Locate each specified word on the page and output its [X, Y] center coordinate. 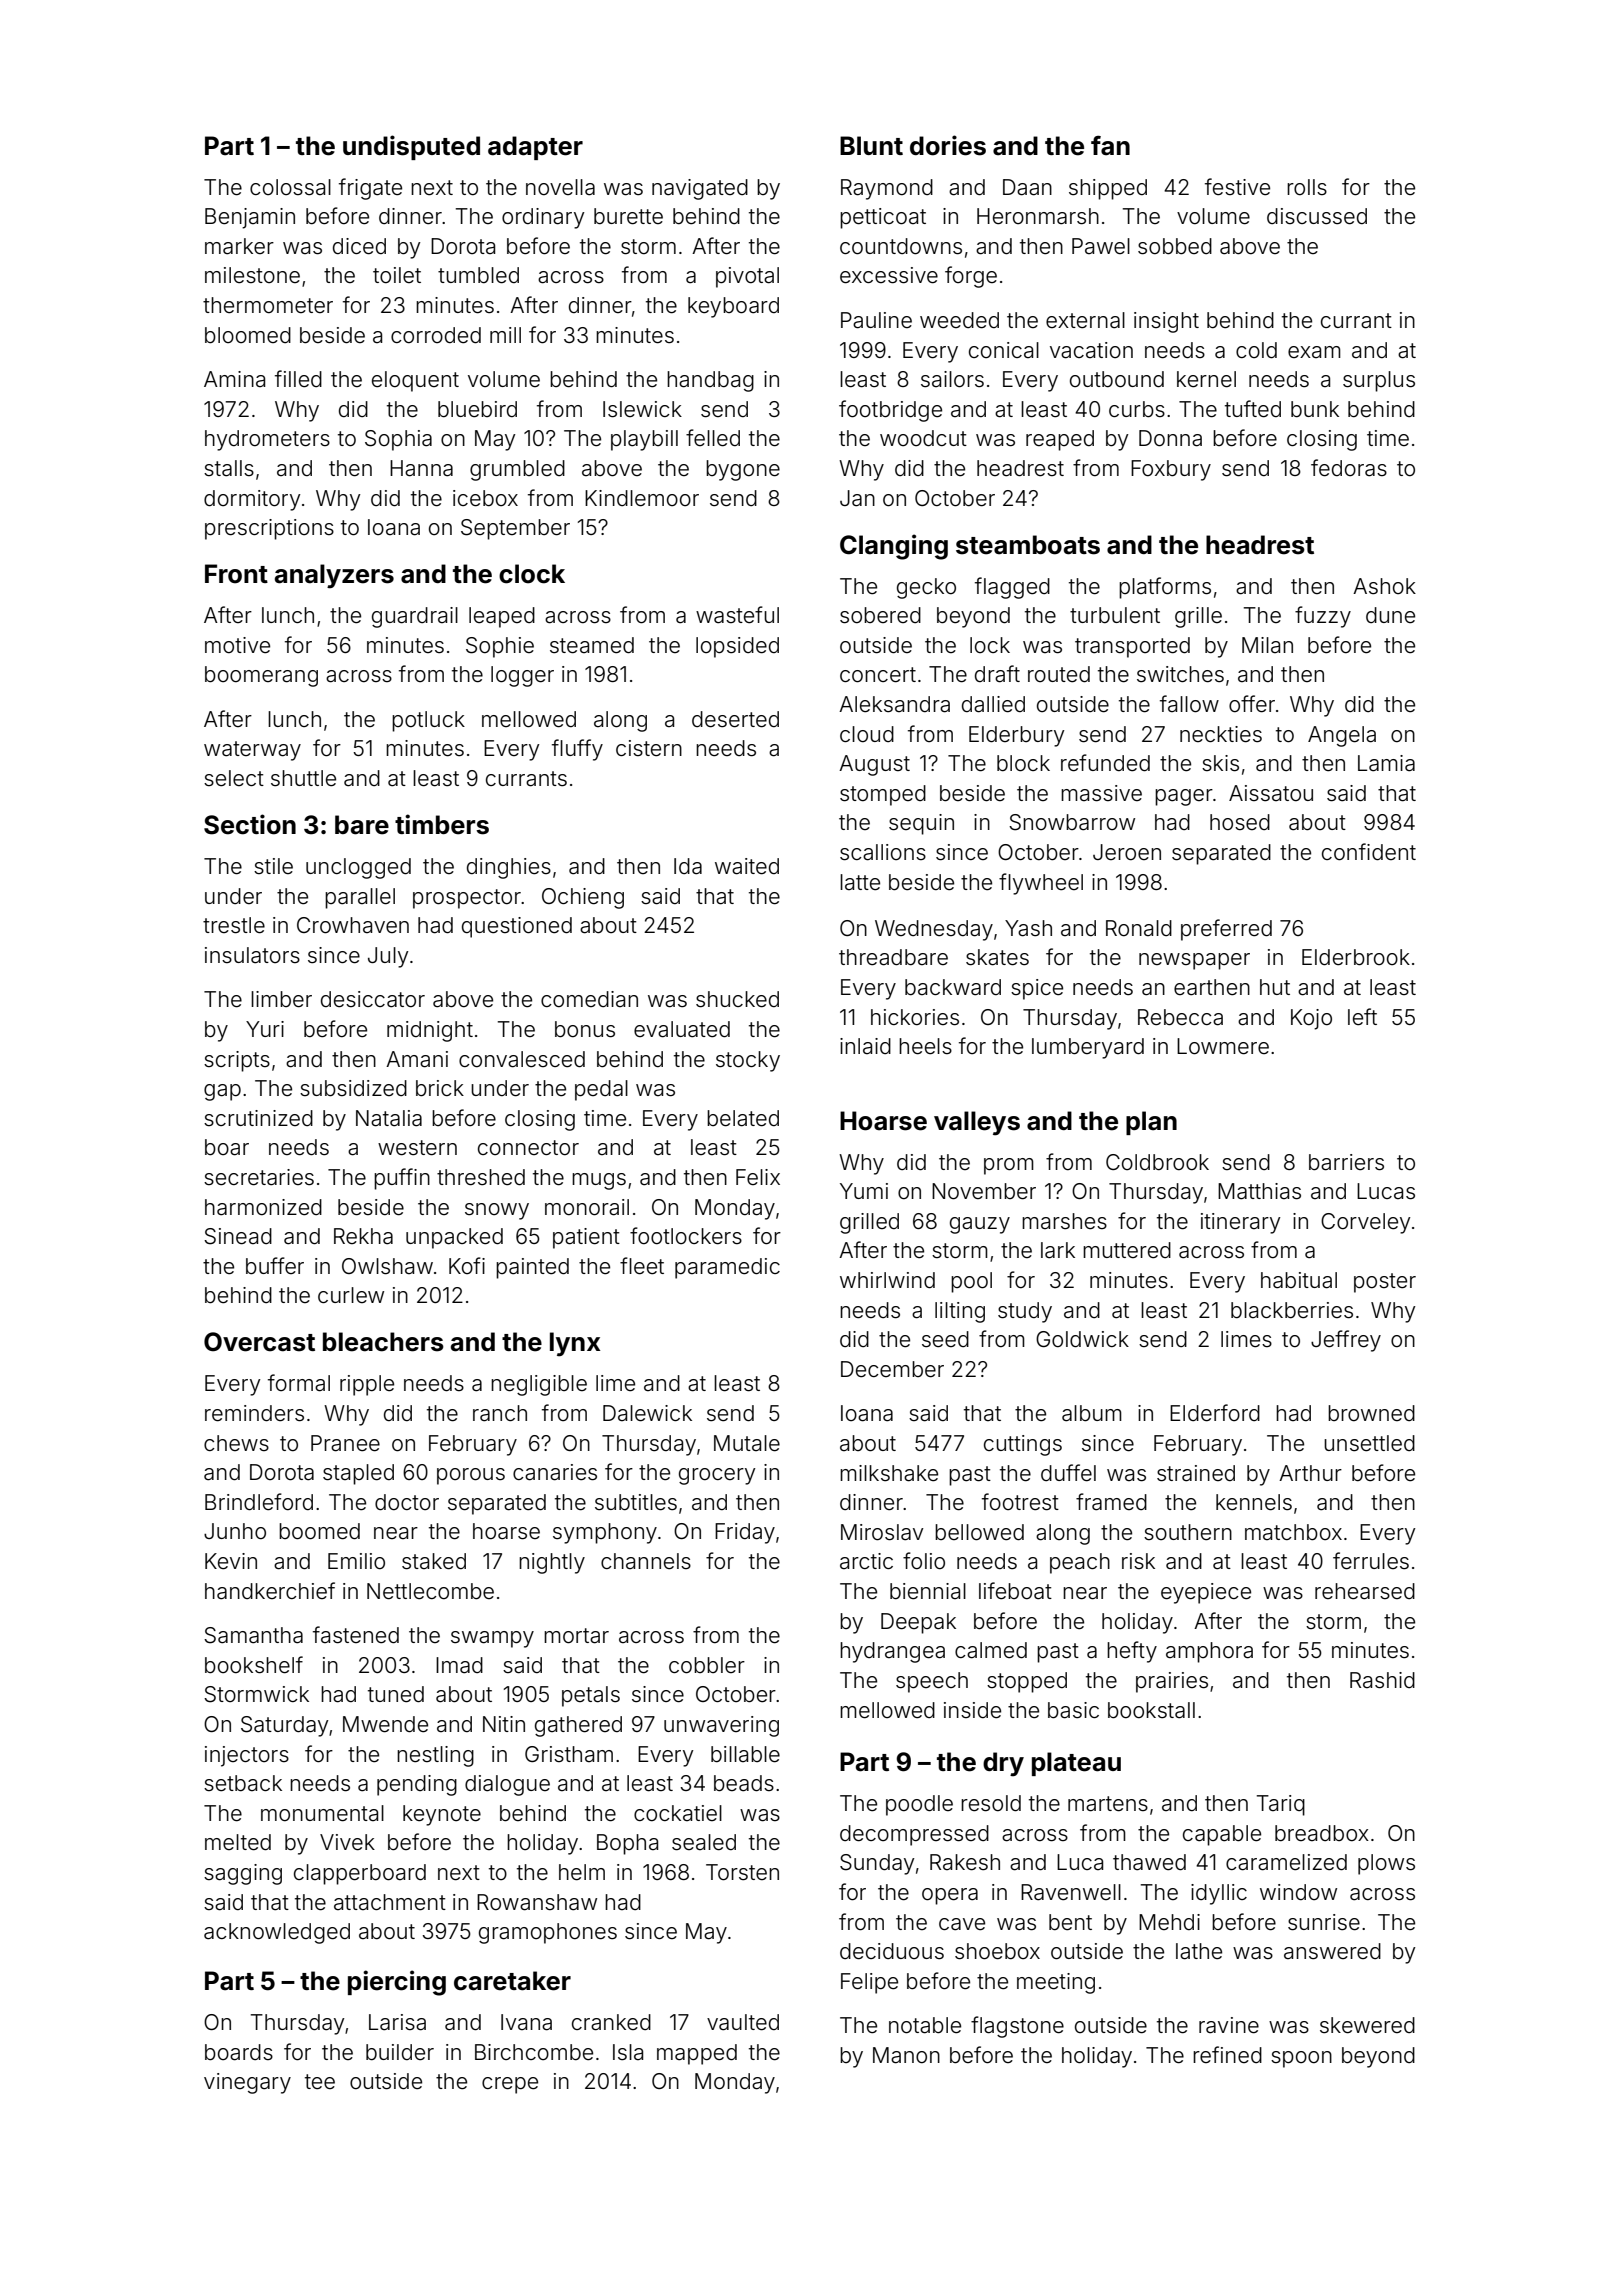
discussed [1317, 216]
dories [948, 145]
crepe [510, 2085]
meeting [1056, 1983]
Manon [906, 2055]
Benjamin [250, 218]
